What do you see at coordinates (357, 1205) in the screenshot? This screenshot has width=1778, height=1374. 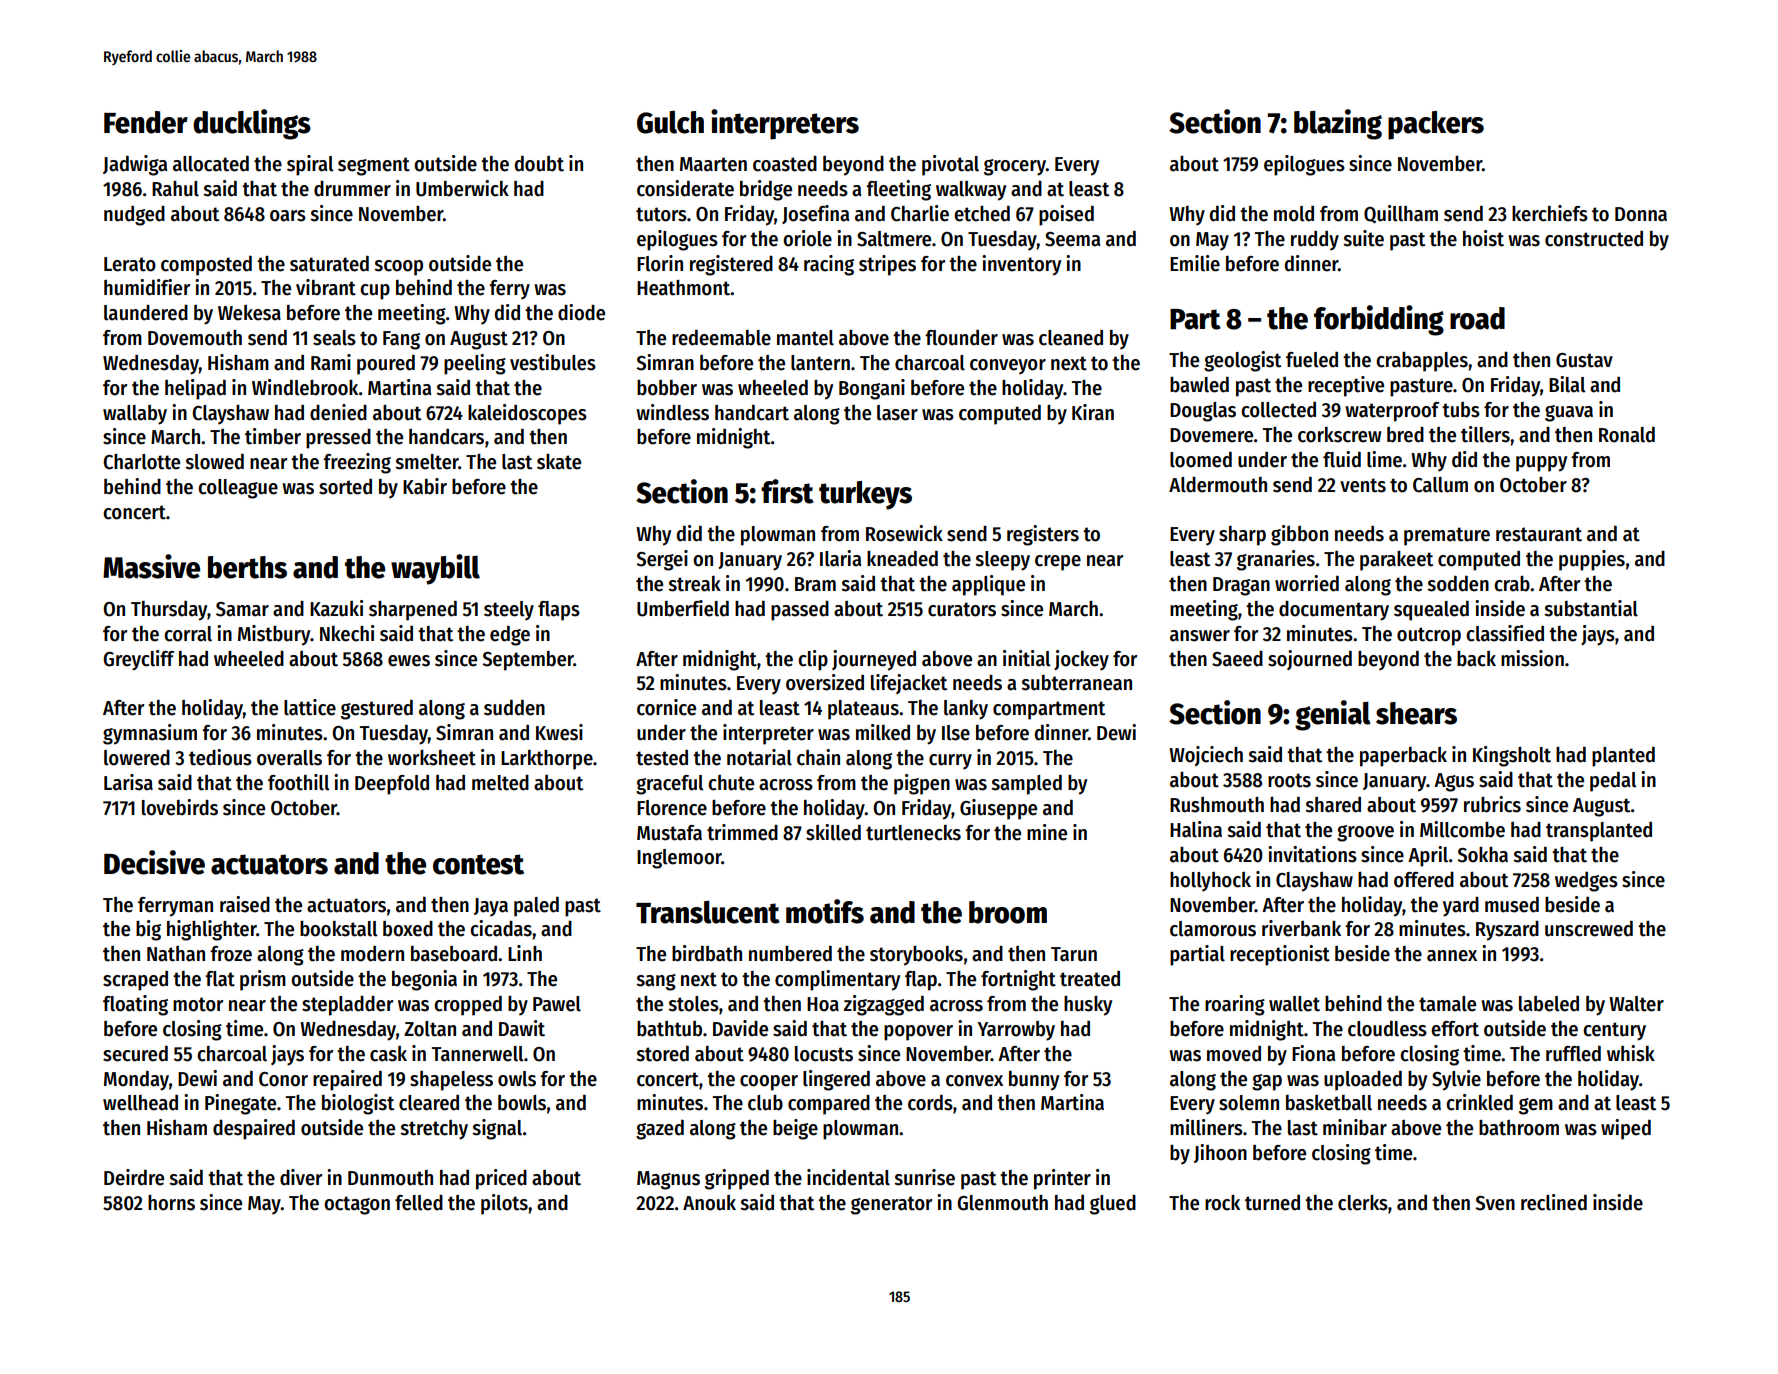 I see `octagon` at bounding box center [357, 1205].
